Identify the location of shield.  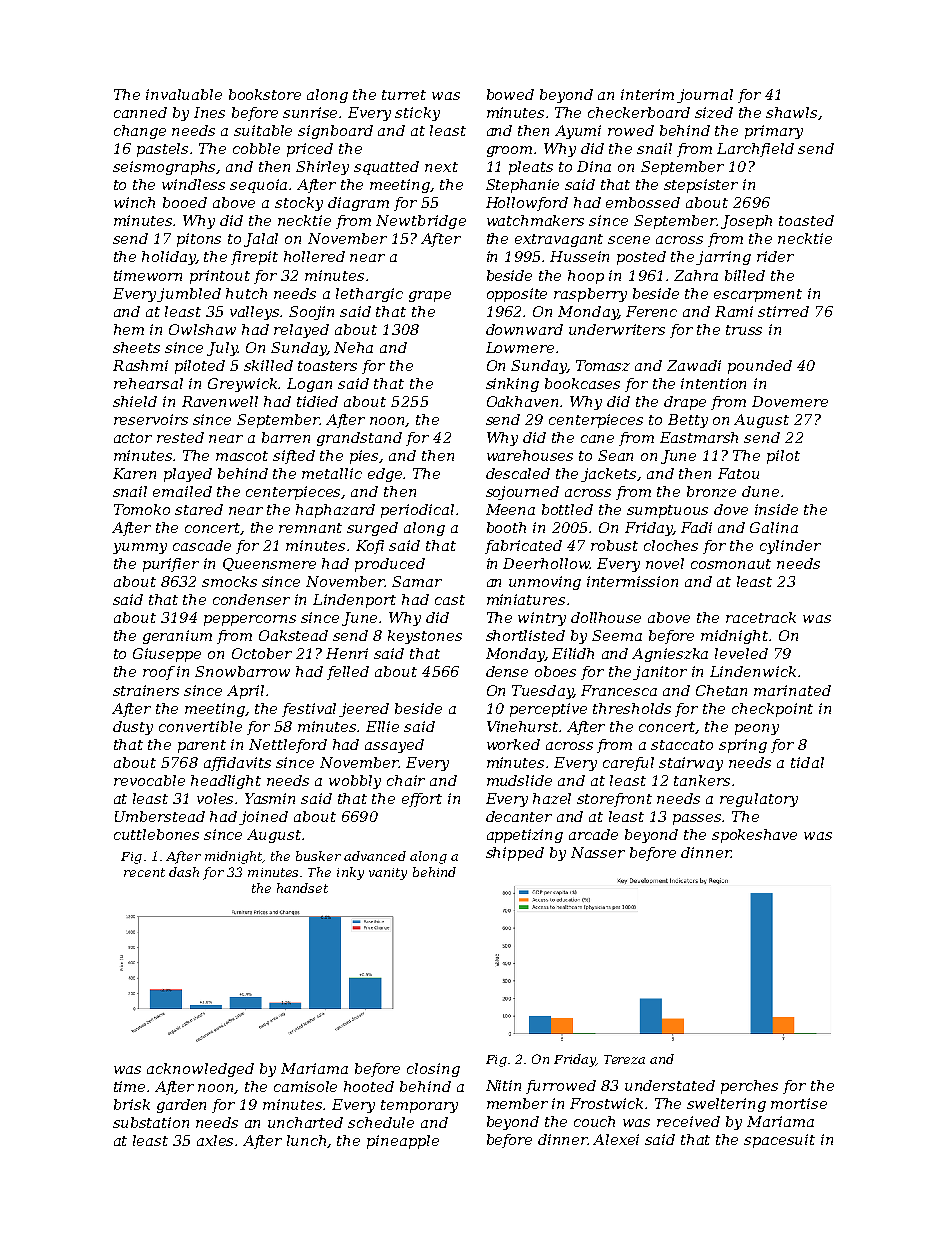
(135, 401).
